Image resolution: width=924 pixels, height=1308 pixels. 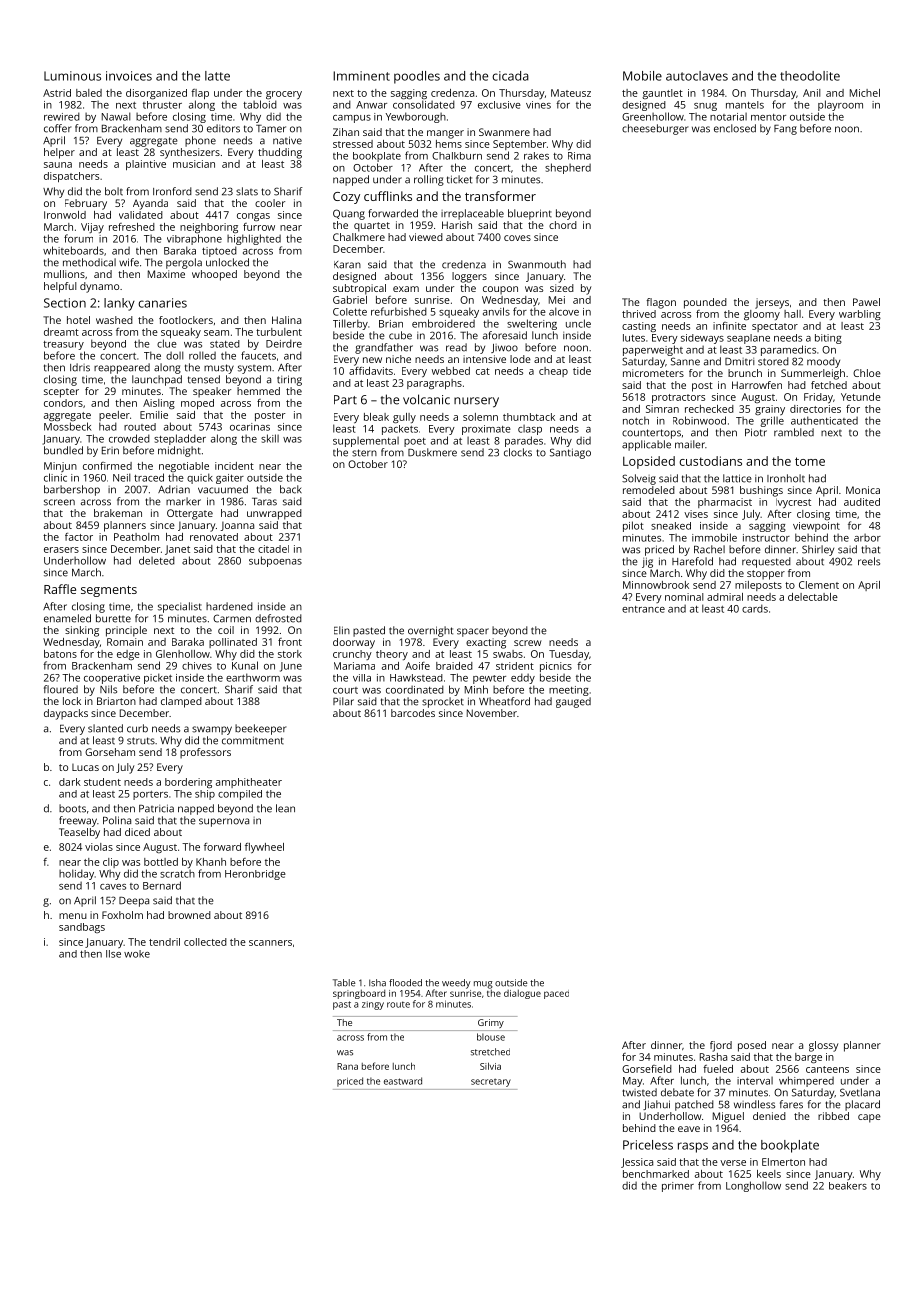 What do you see at coordinates (72, 76) in the page?
I see `Luminous` at bounding box center [72, 76].
